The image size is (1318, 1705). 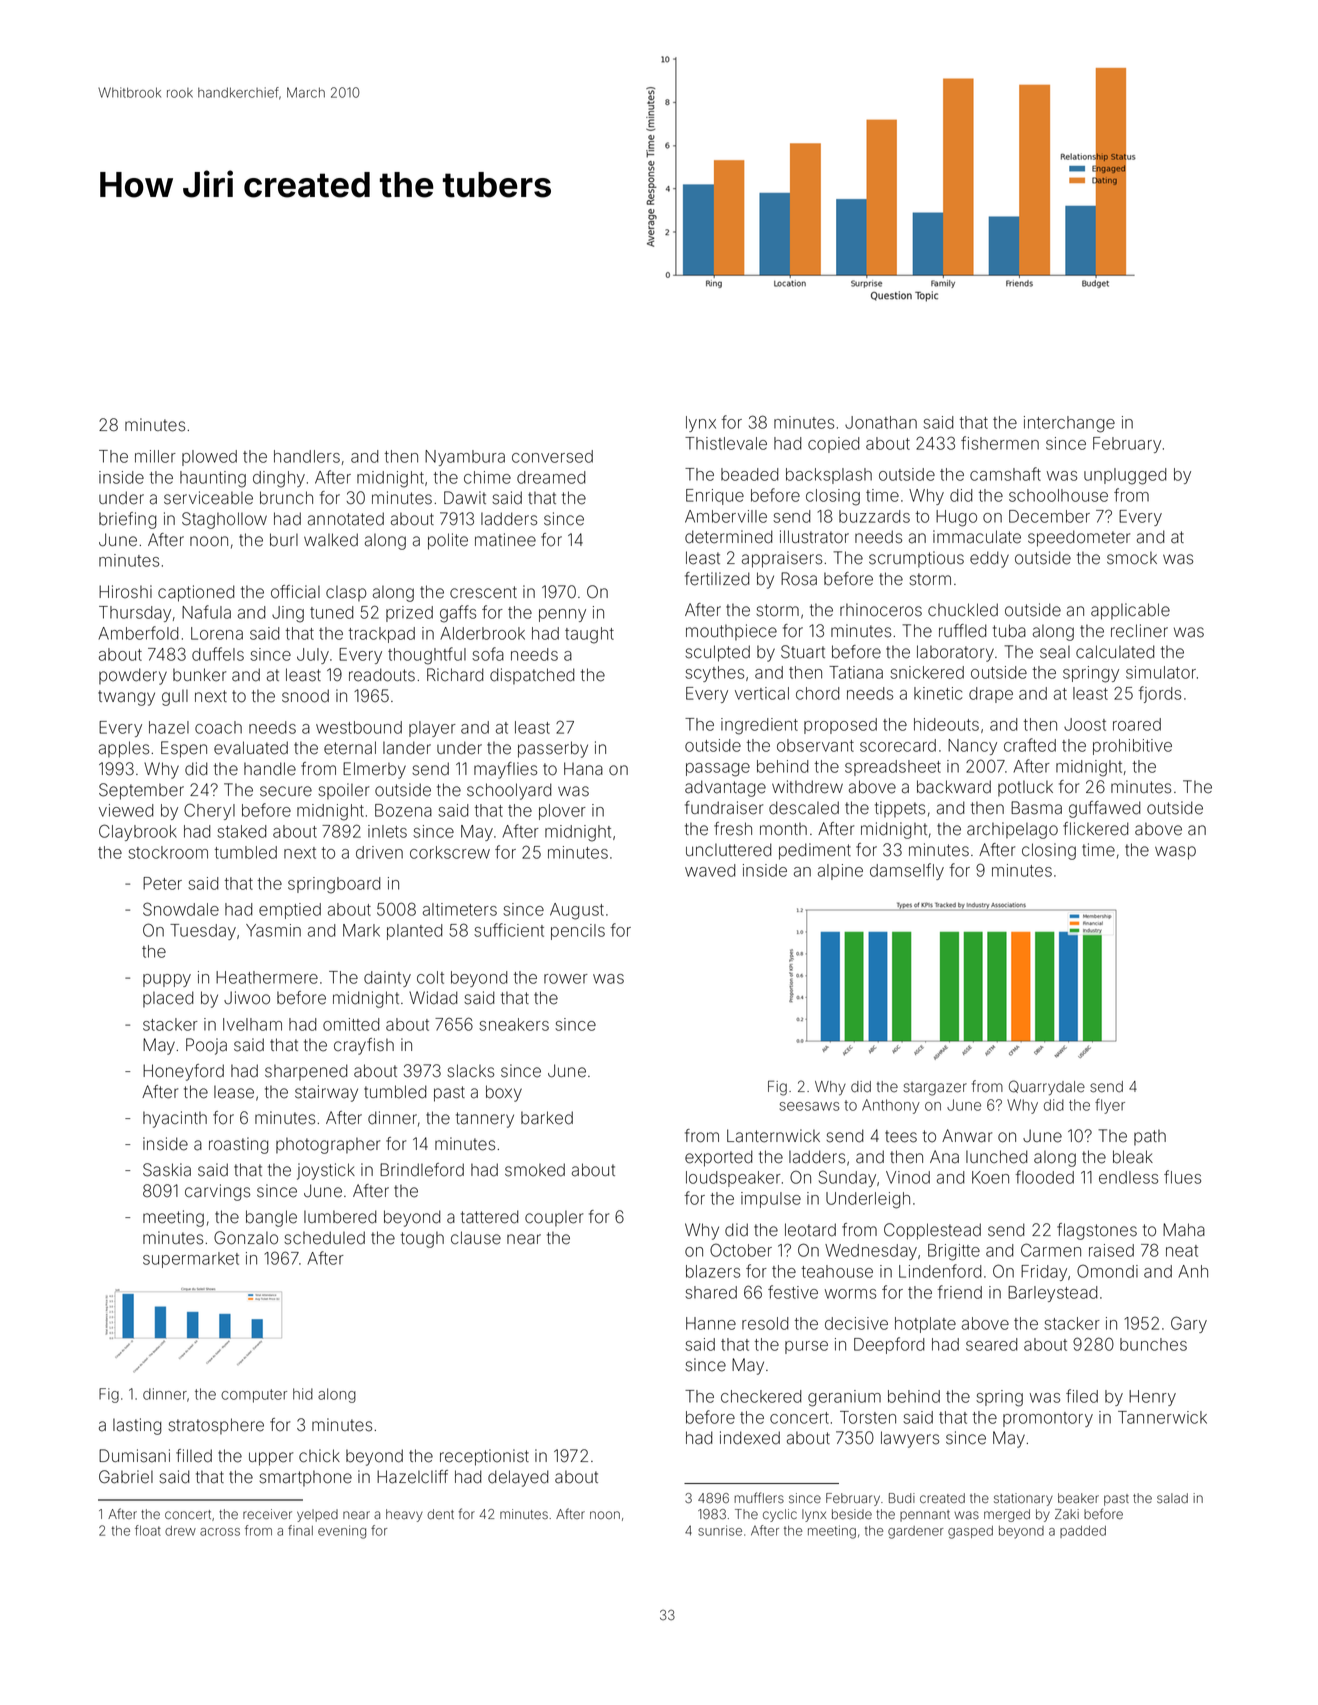 What do you see at coordinates (484, 1457) in the screenshot?
I see `receptionist` at bounding box center [484, 1457].
